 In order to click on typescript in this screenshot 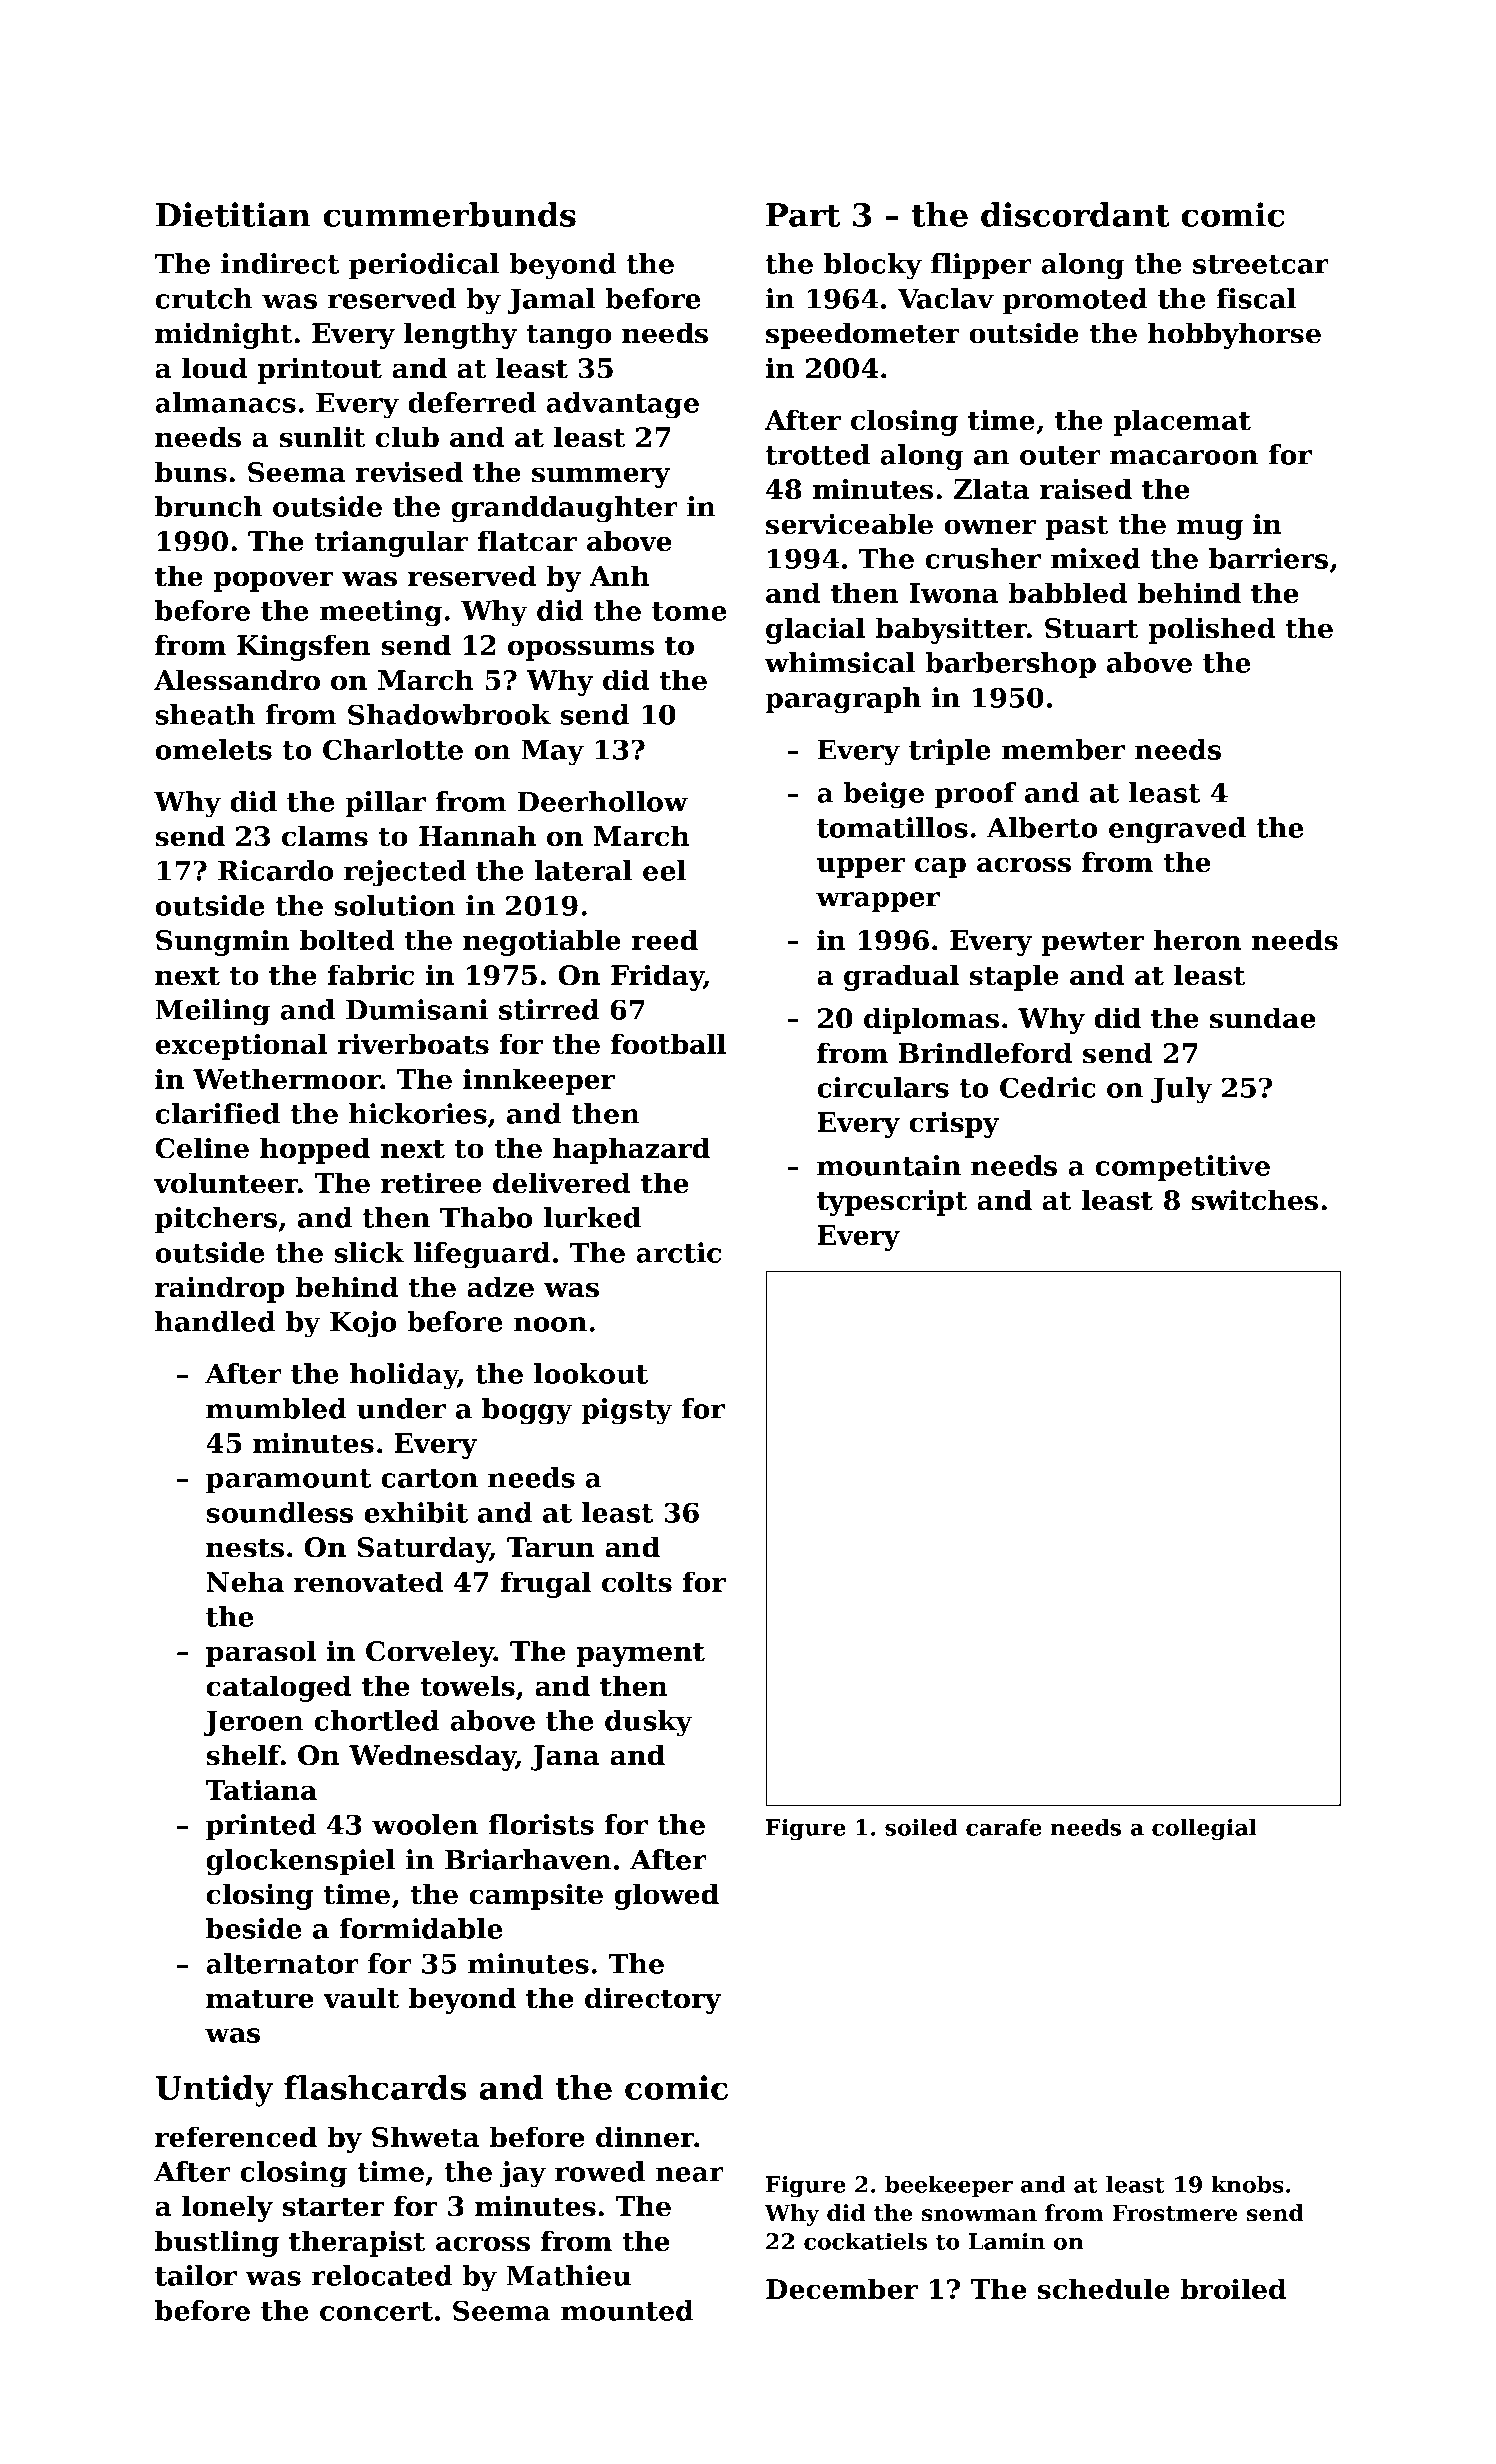, I will do `click(892, 1202)`.
